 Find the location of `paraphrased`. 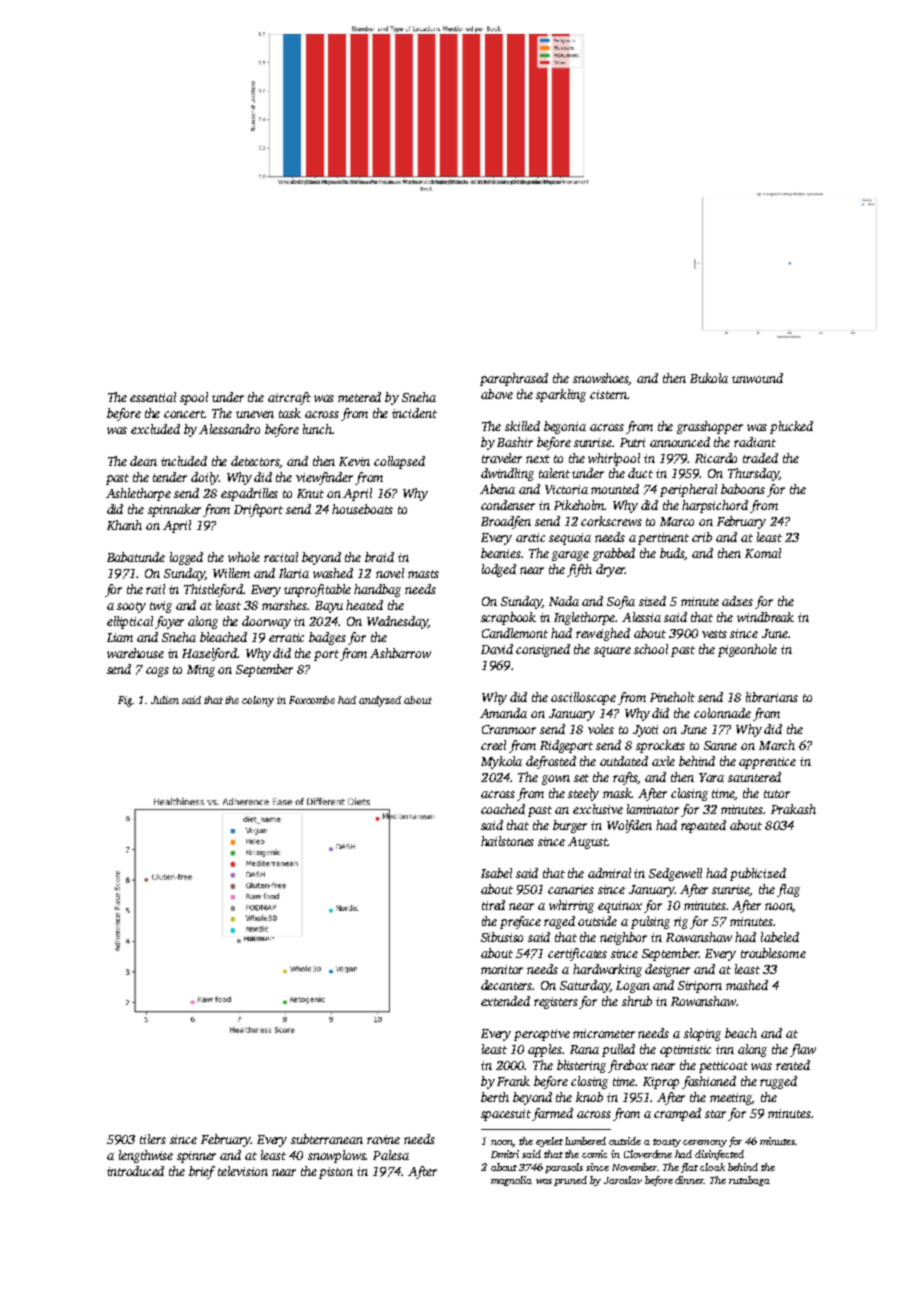

paraphrased is located at coordinates (514, 379).
